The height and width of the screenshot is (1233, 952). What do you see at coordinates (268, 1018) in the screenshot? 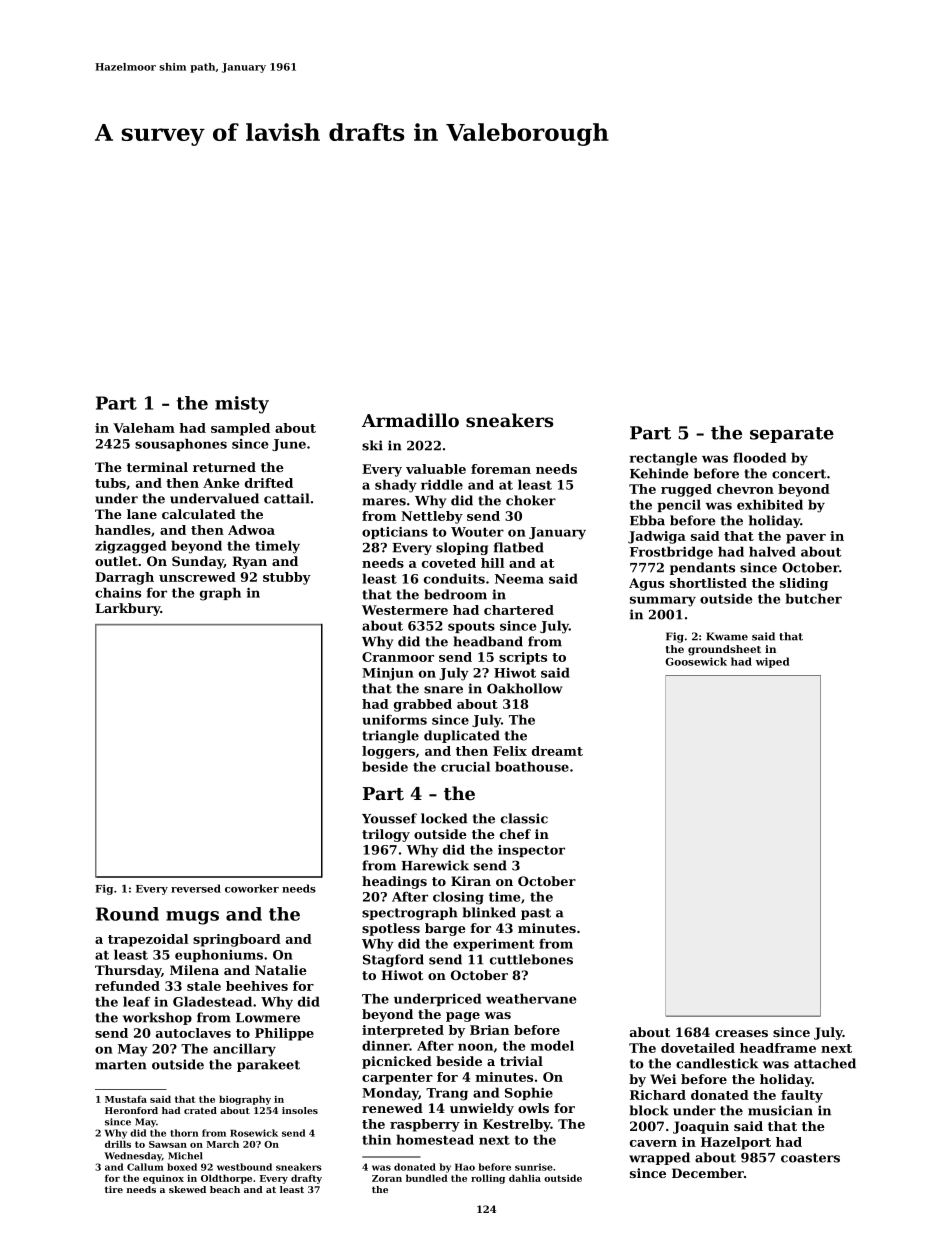
I see `Lowmere` at bounding box center [268, 1018].
